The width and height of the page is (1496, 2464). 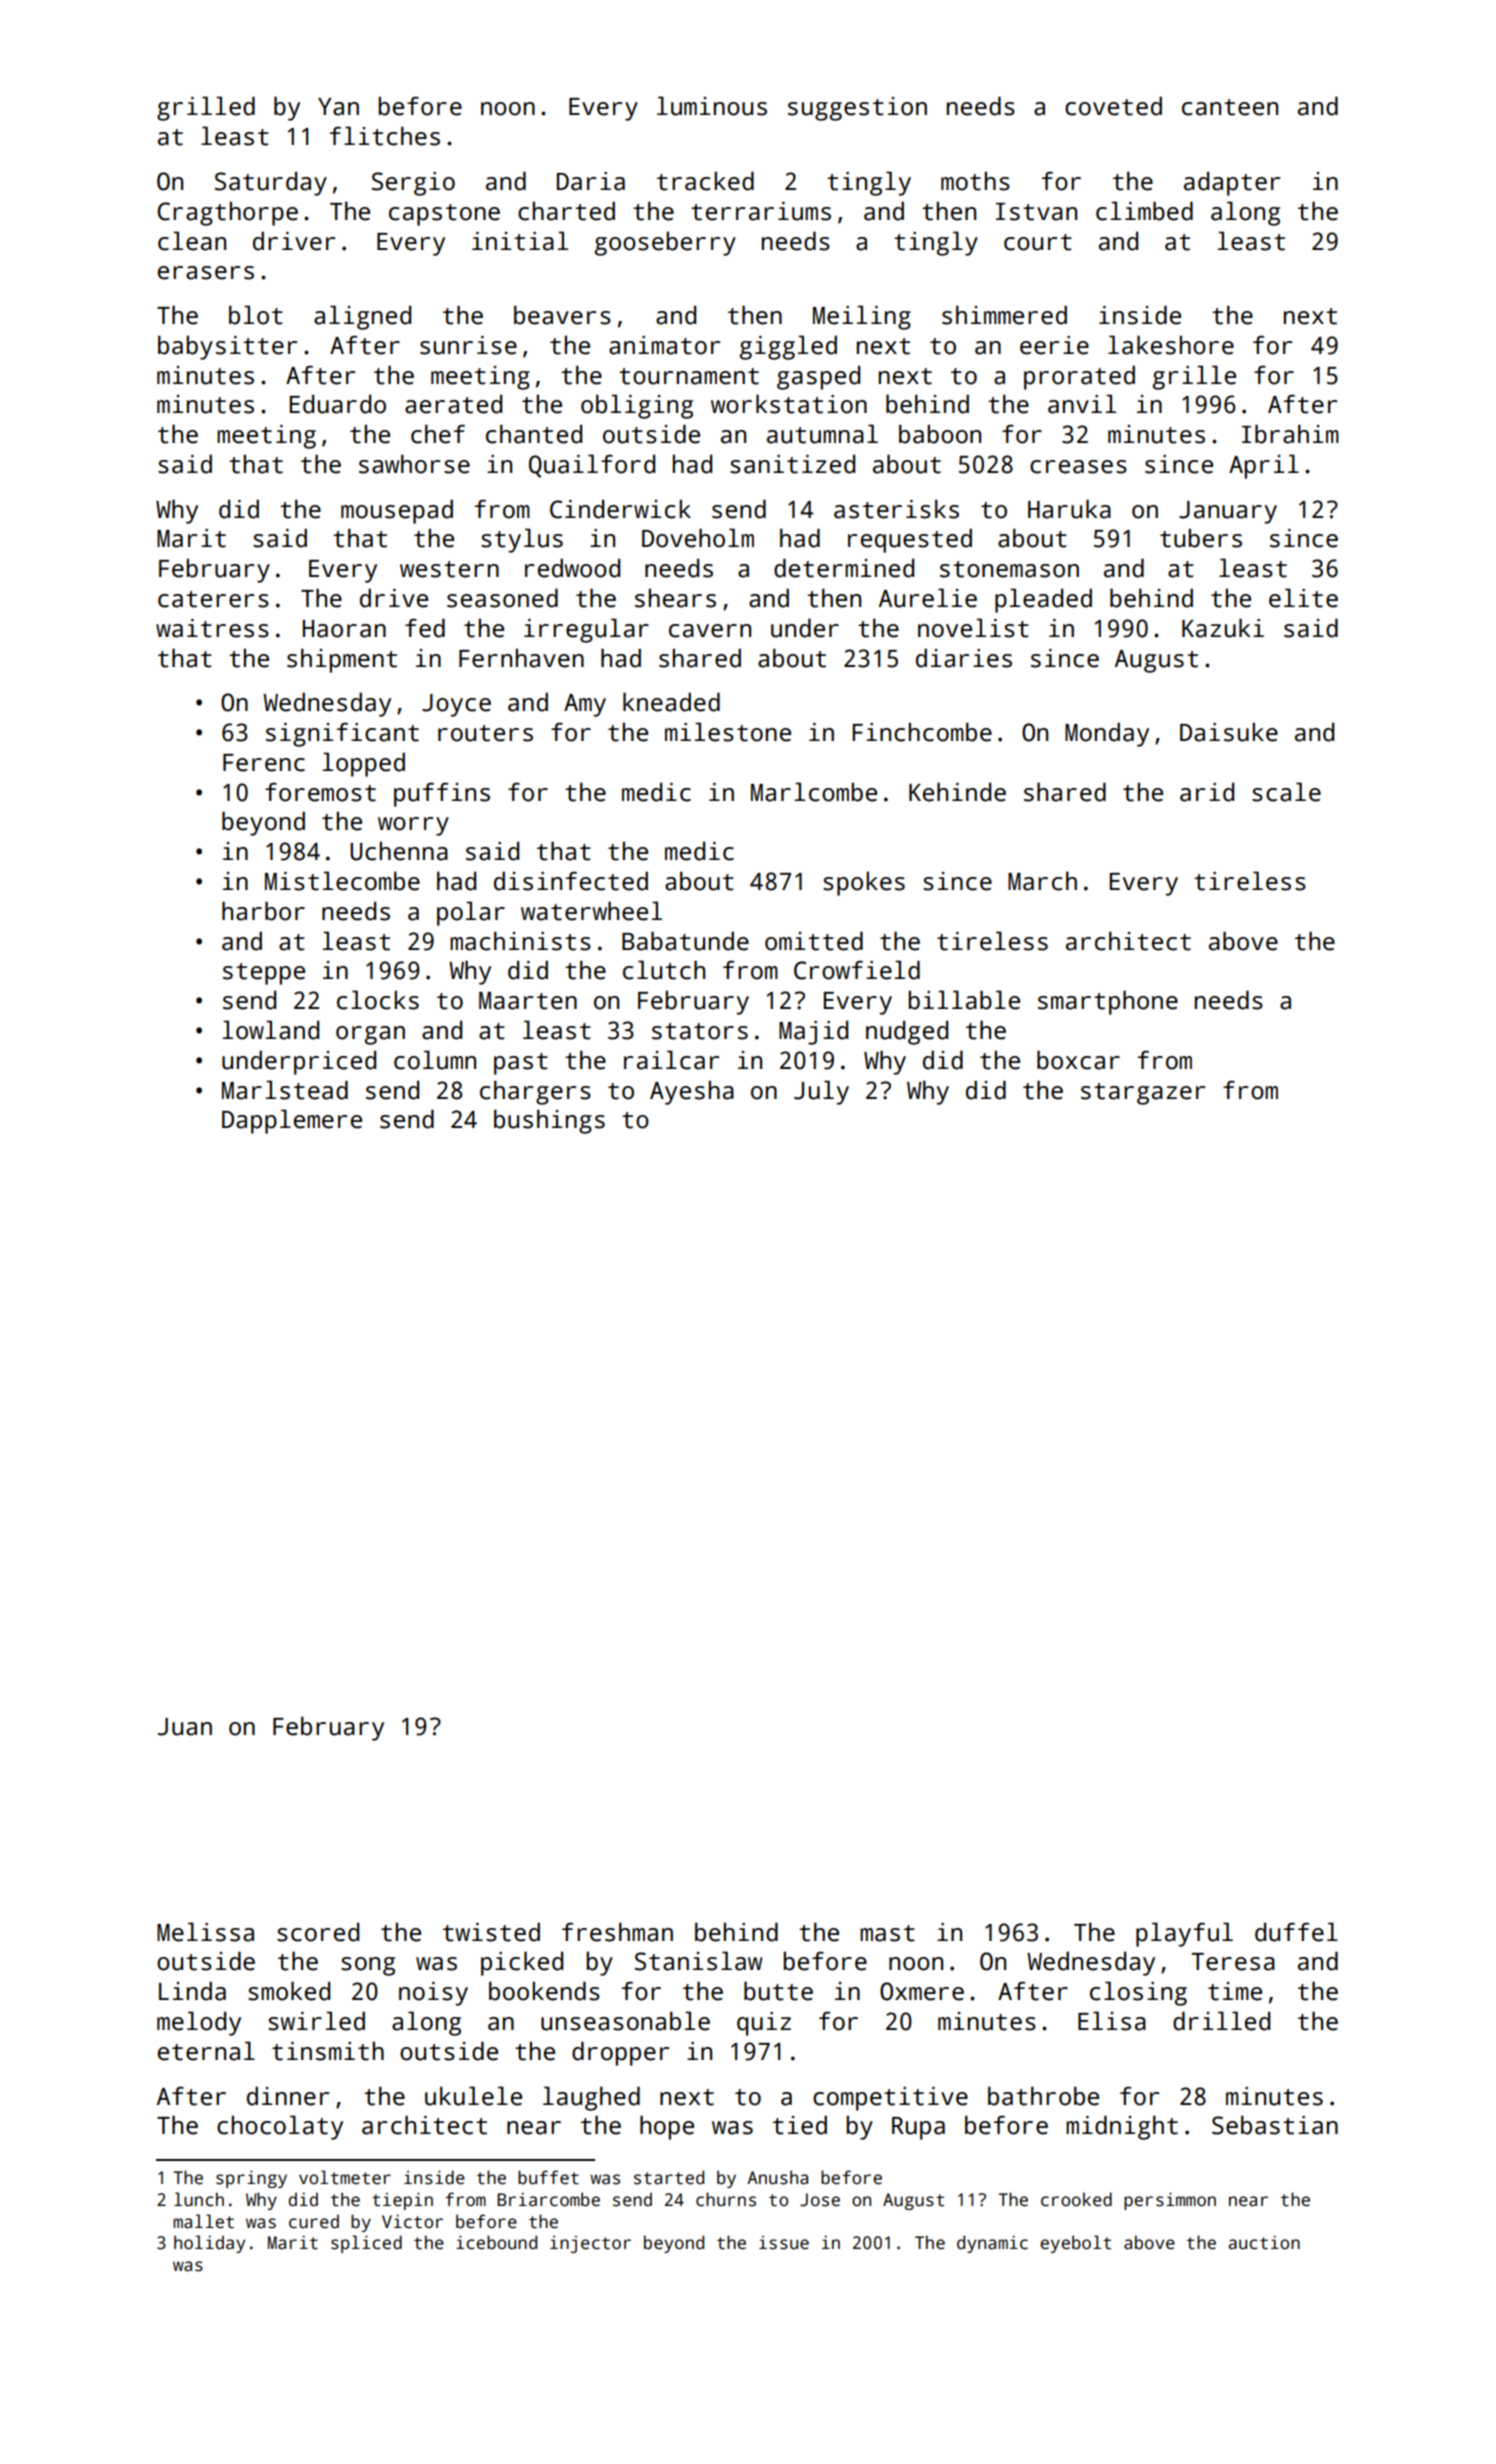 What do you see at coordinates (185, 1727) in the page?
I see `Juan` at bounding box center [185, 1727].
